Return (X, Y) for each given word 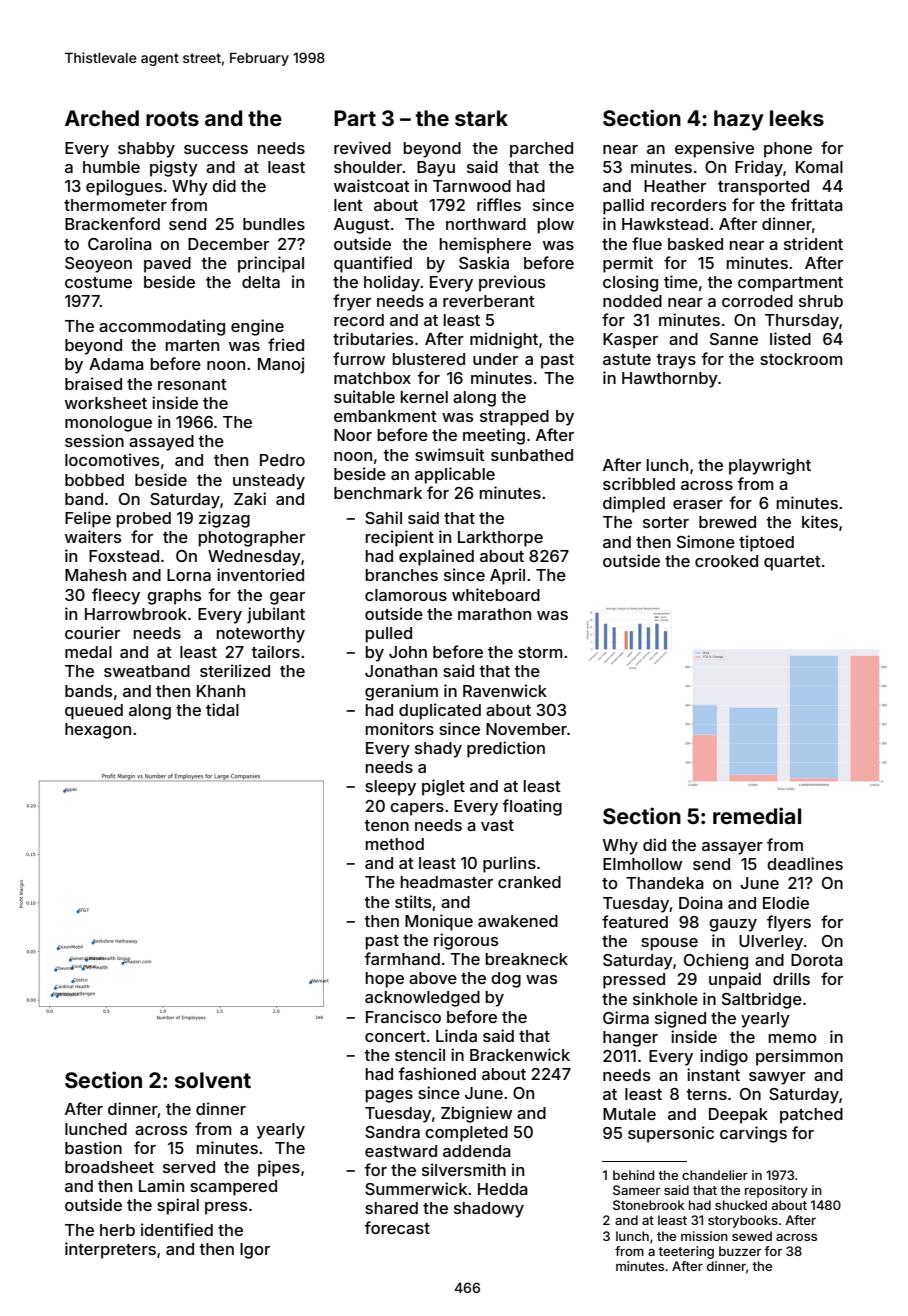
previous (512, 283)
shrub (821, 301)
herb (117, 1230)
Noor (353, 435)
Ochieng (716, 961)
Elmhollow (642, 864)
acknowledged (422, 999)
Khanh (221, 691)
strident (813, 243)
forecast (397, 1227)
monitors (400, 728)
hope (385, 980)
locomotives (112, 459)
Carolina (120, 243)
